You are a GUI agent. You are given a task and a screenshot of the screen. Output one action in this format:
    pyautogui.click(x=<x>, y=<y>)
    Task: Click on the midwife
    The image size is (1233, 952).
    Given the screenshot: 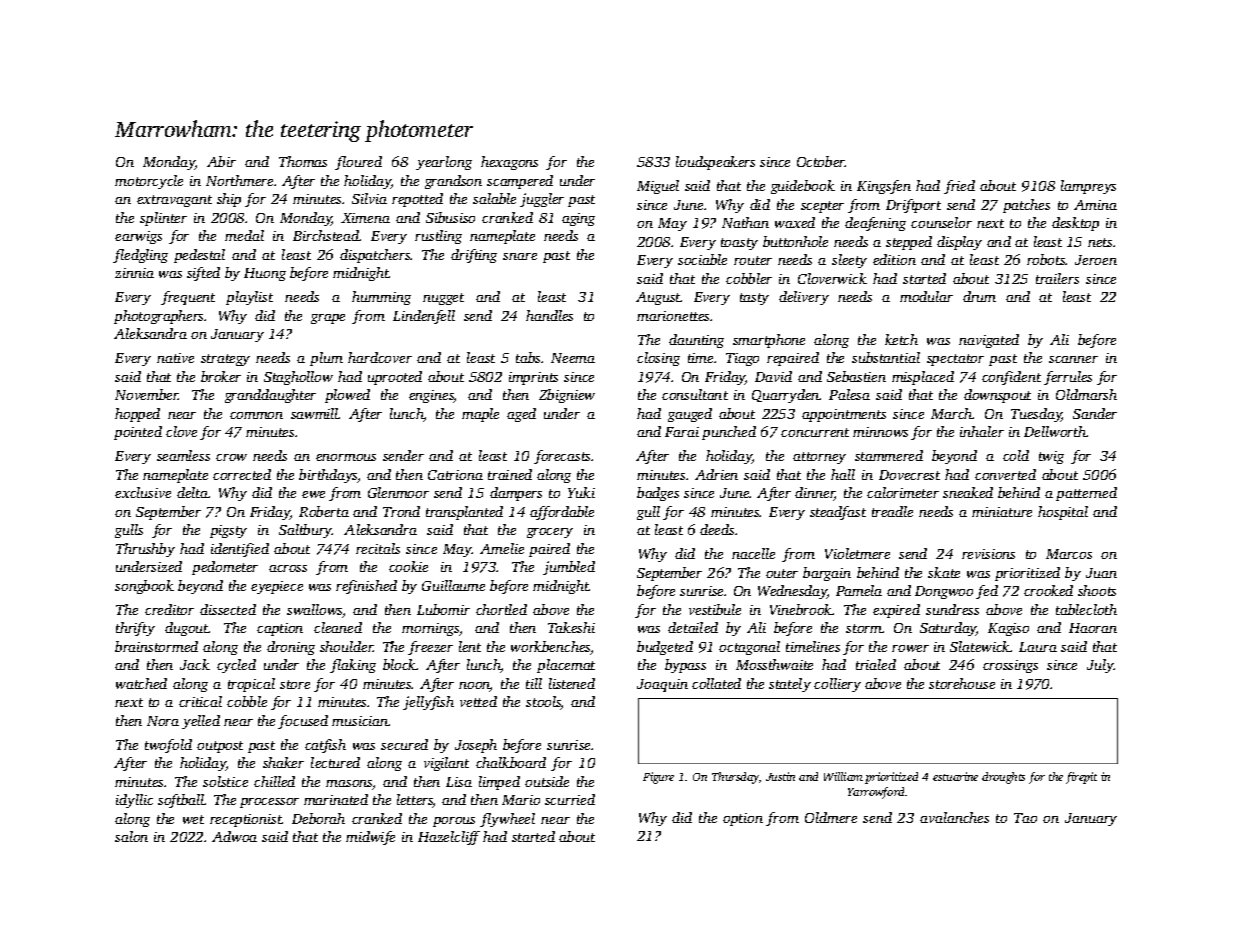 What is the action you would take?
    pyautogui.click(x=370, y=838)
